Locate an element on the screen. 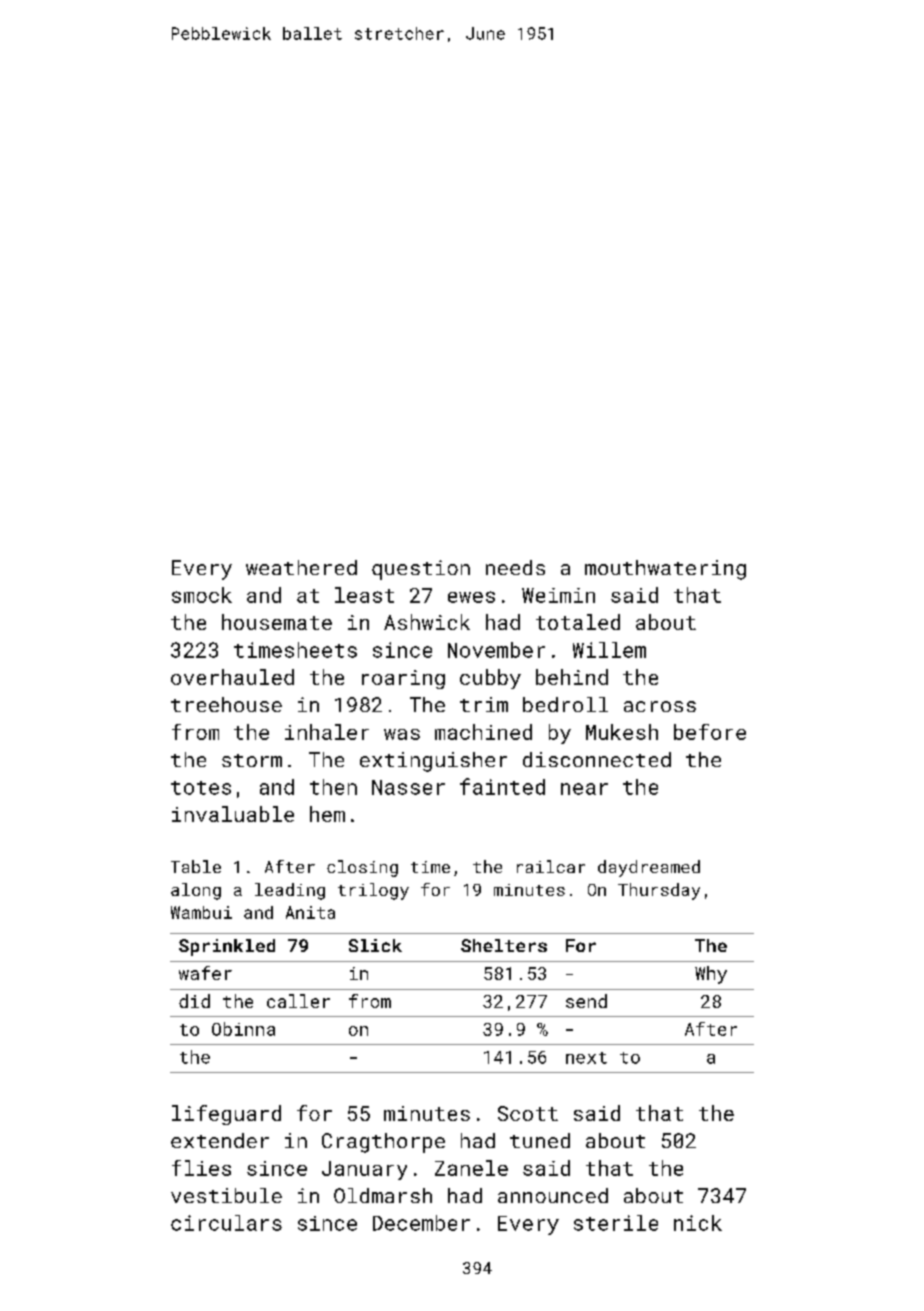 This screenshot has width=924, height=1311. Weimin is located at coordinates (558, 595).
